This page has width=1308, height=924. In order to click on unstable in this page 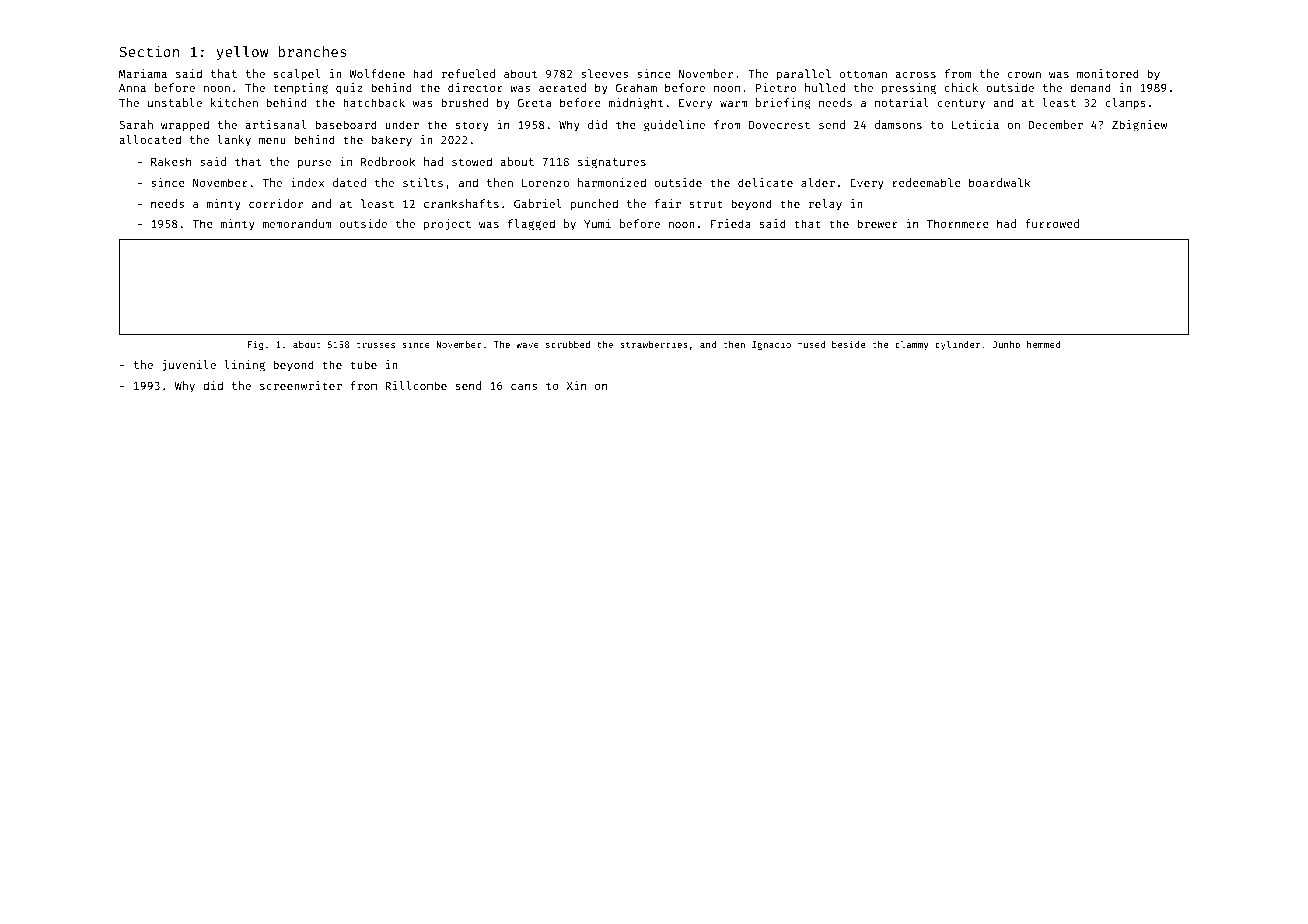, I will do `click(175, 102)`.
